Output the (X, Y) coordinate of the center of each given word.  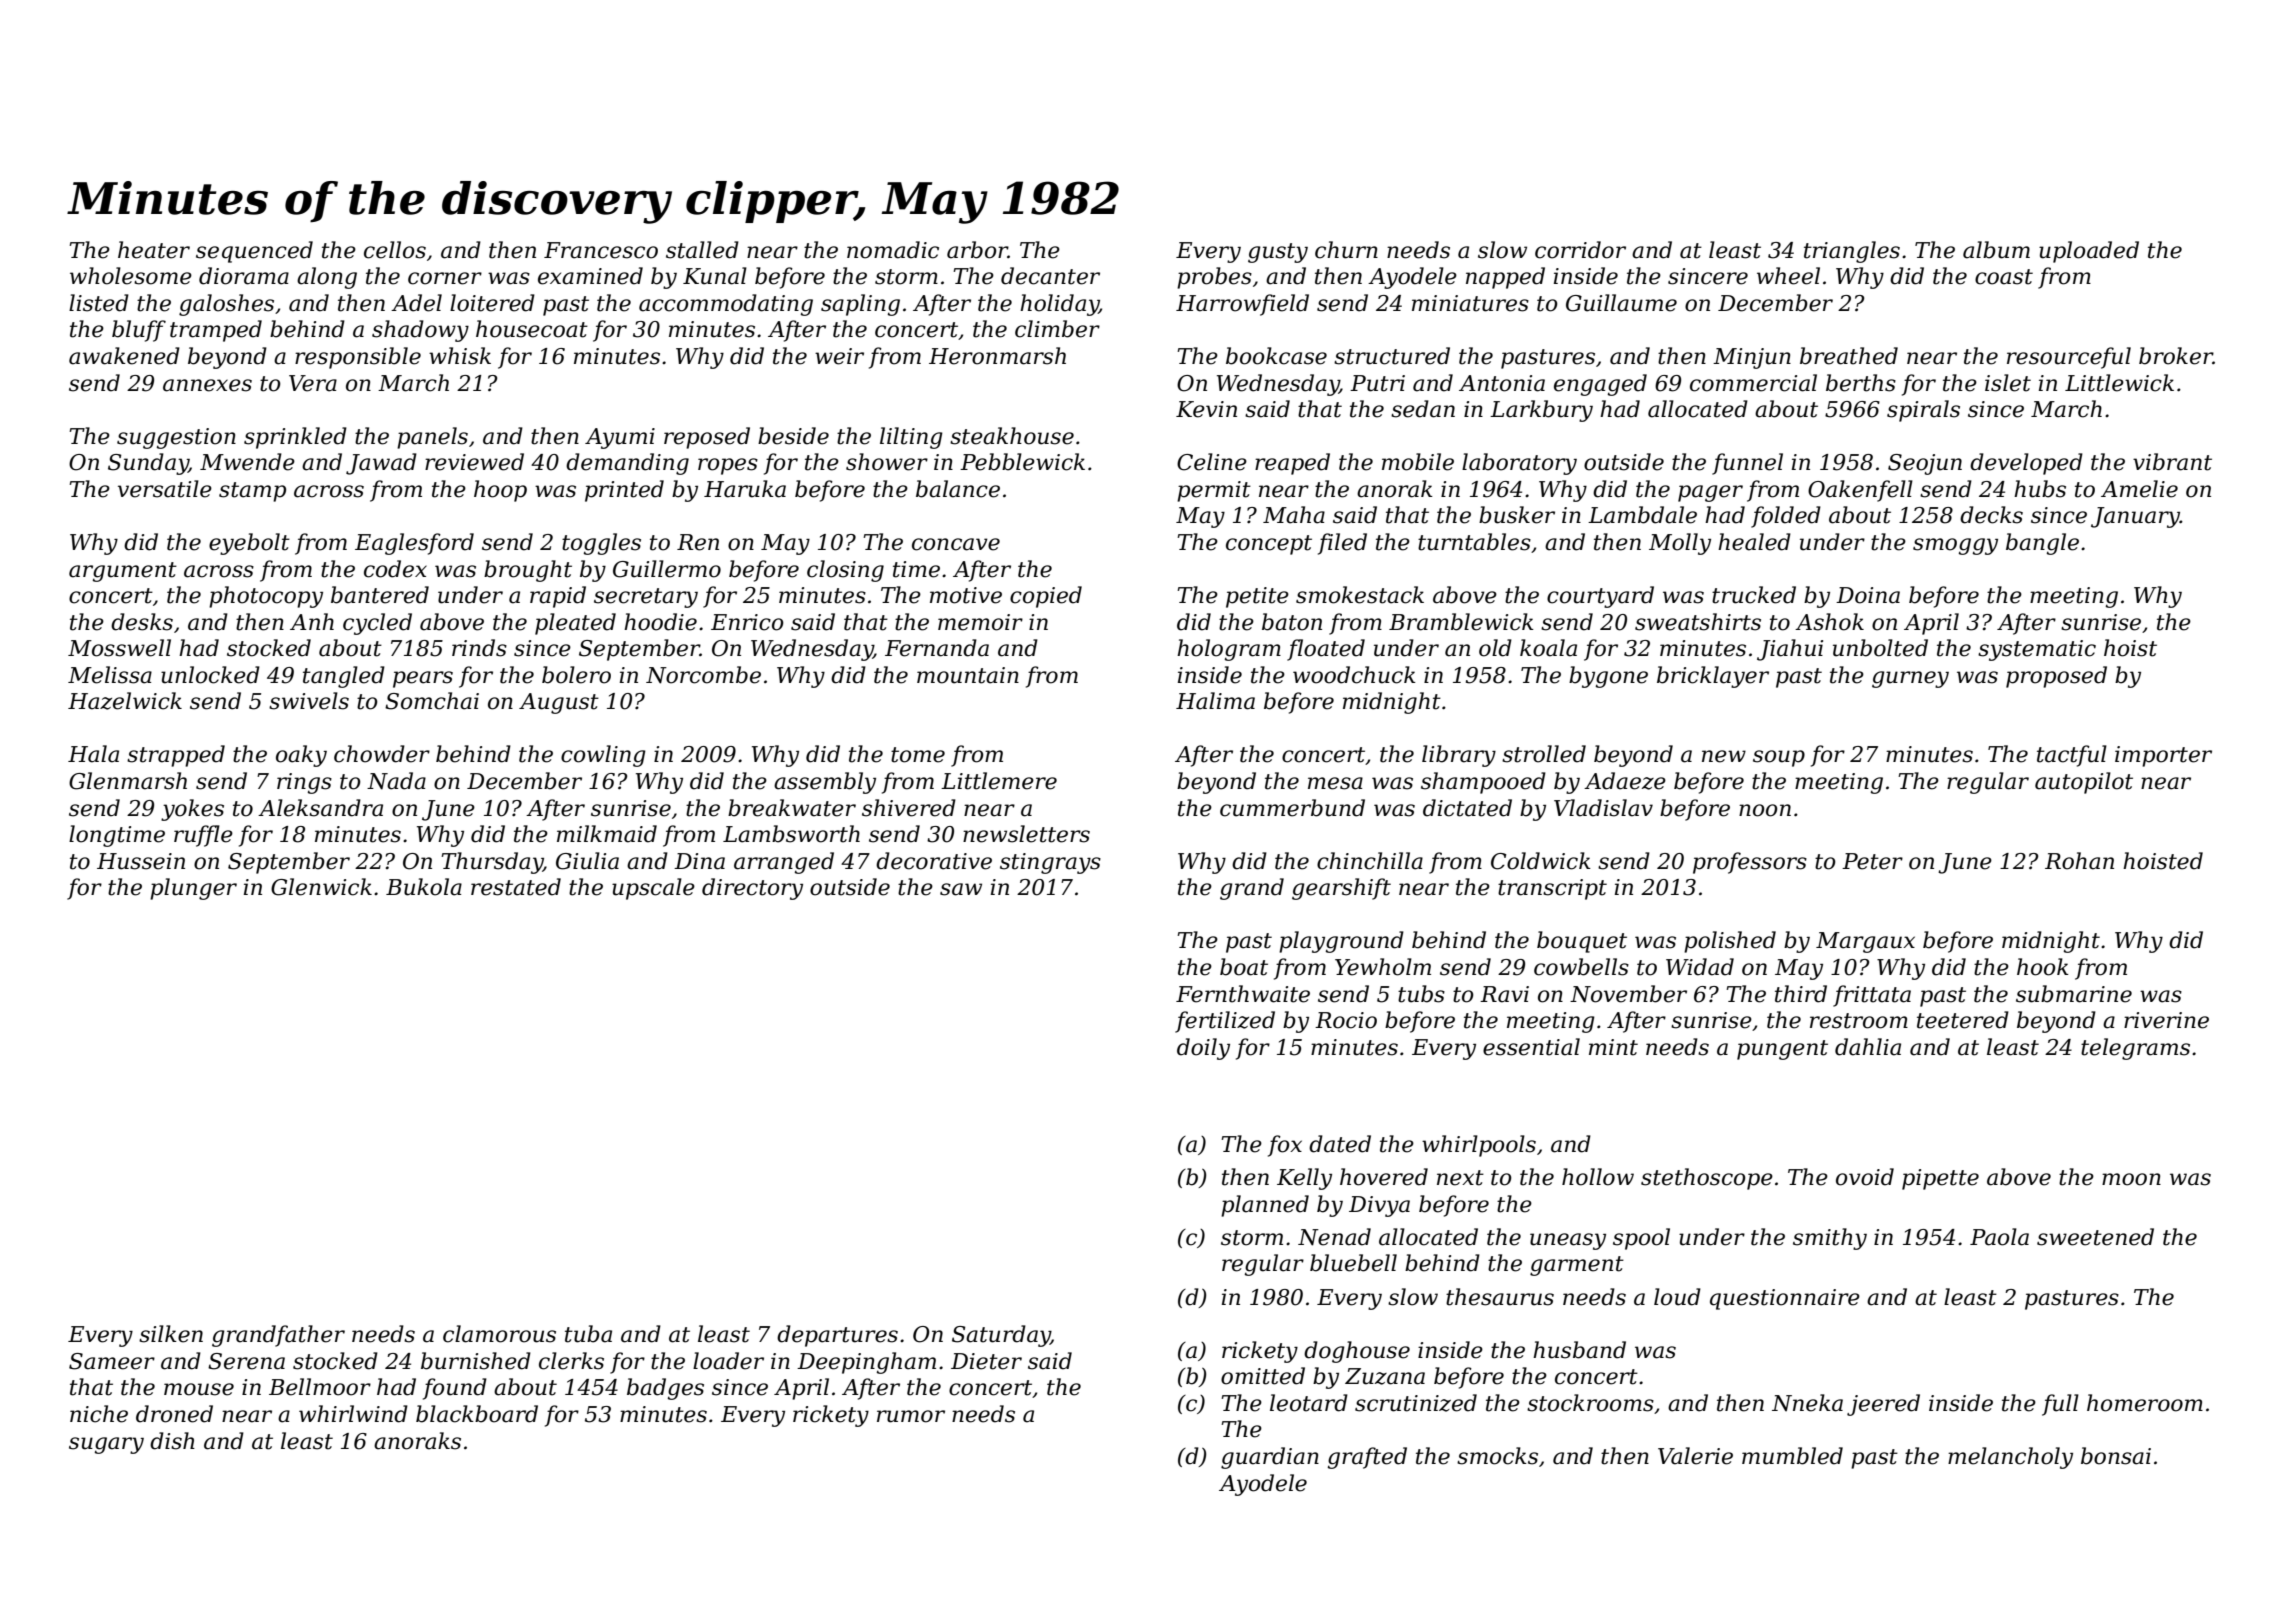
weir (839, 356)
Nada (396, 781)
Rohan (2079, 861)
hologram (1229, 650)
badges (665, 1389)
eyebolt (249, 544)
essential (1531, 1047)
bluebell (1353, 1263)
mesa (1335, 783)
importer (2163, 756)
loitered (492, 303)
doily (1203, 1049)
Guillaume (1621, 303)
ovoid (1865, 1177)
